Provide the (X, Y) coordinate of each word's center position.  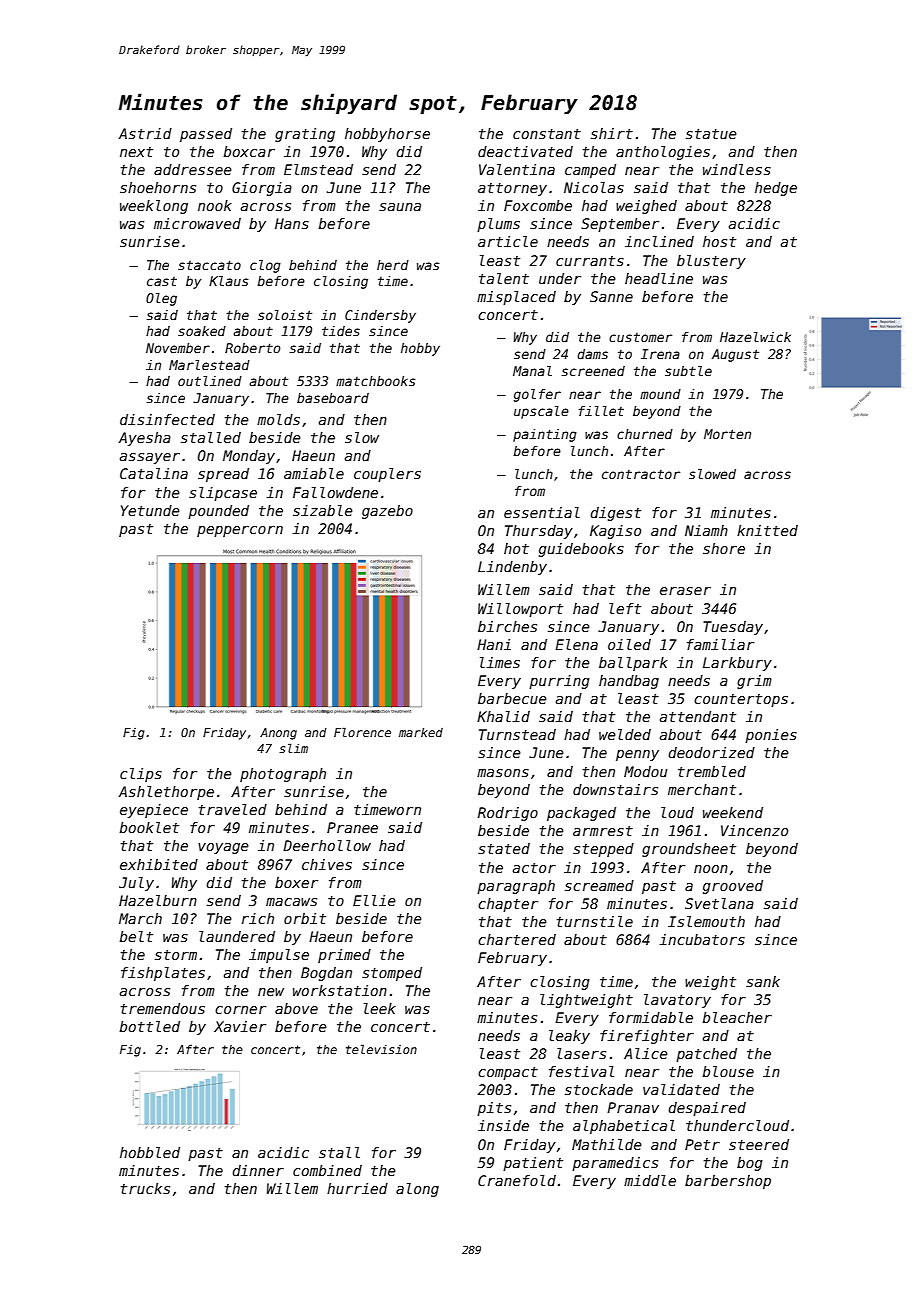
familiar (720, 644)
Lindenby (512, 568)
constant (547, 134)
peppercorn (240, 531)
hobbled (150, 1152)
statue (711, 134)
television (381, 1049)
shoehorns (158, 187)
